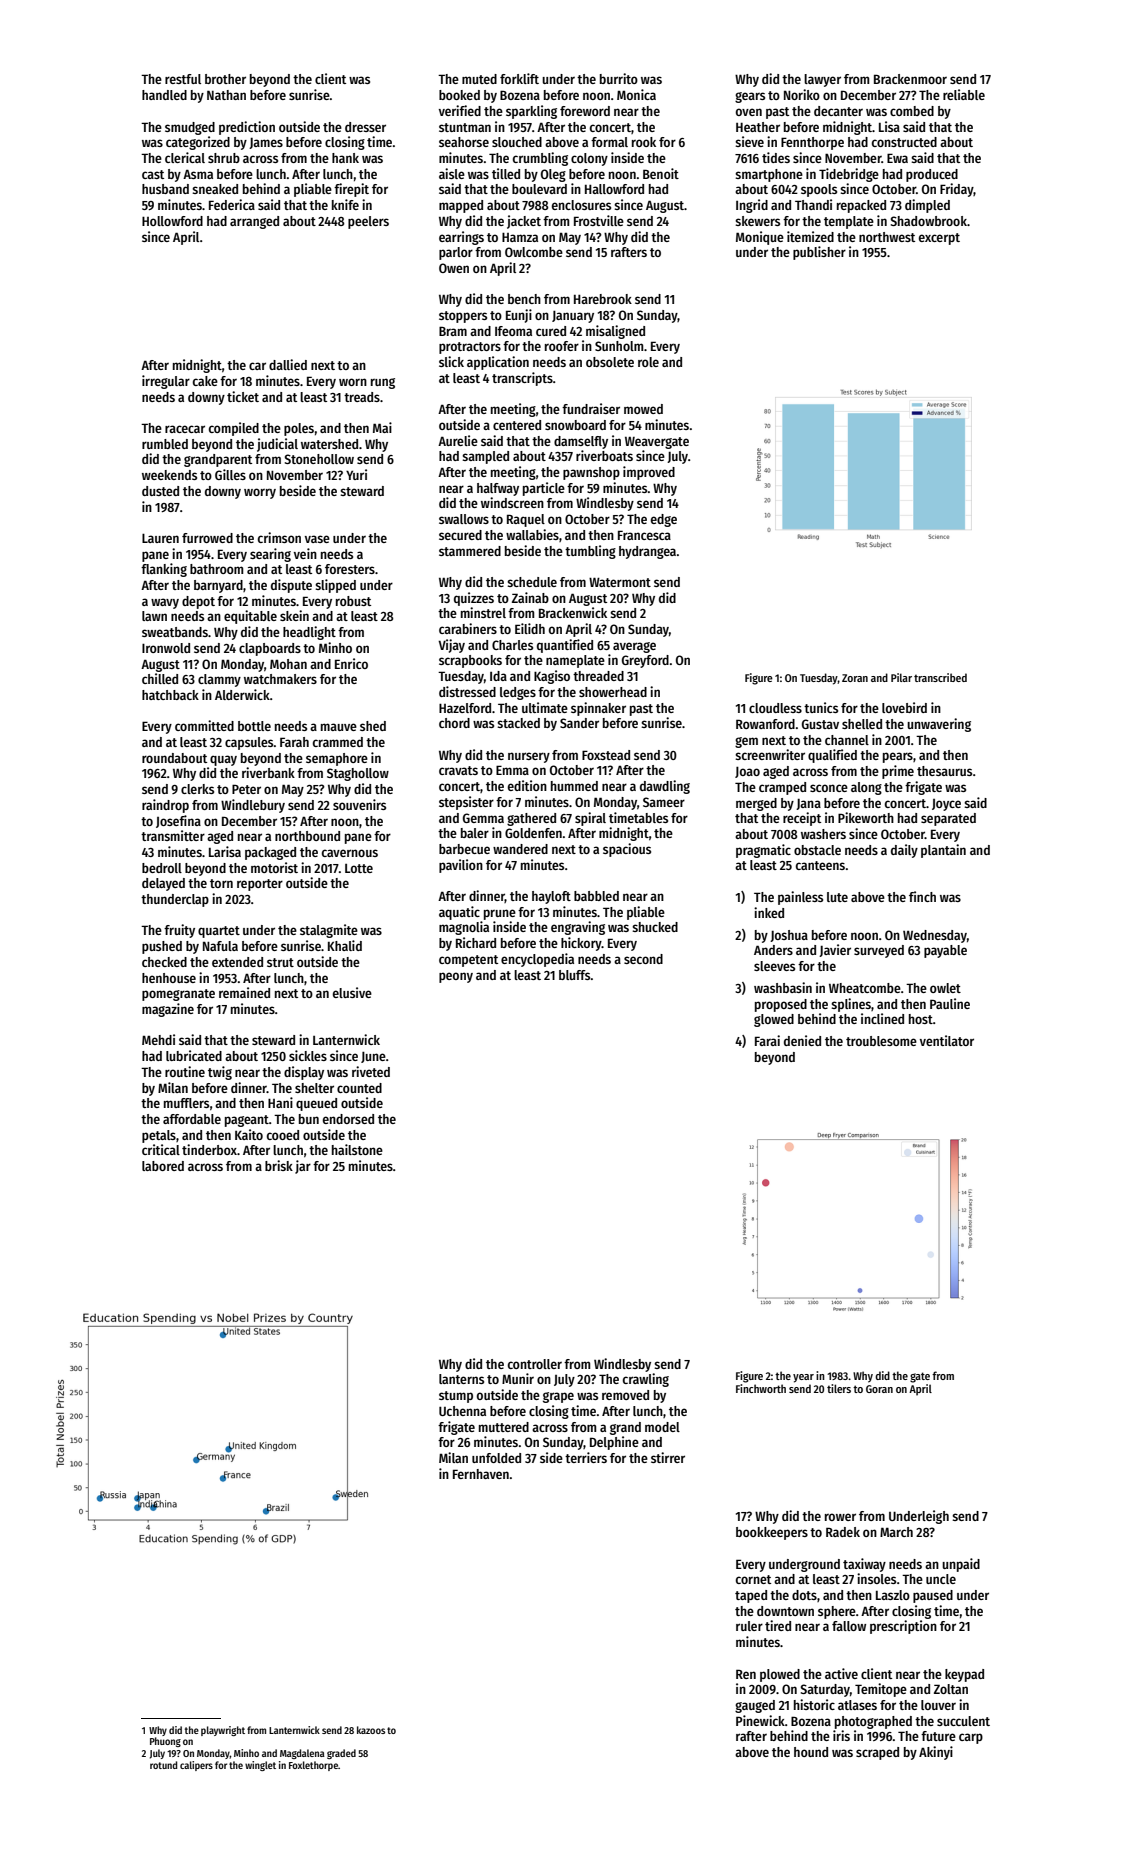  I want to click on knife, so click(345, 204).
